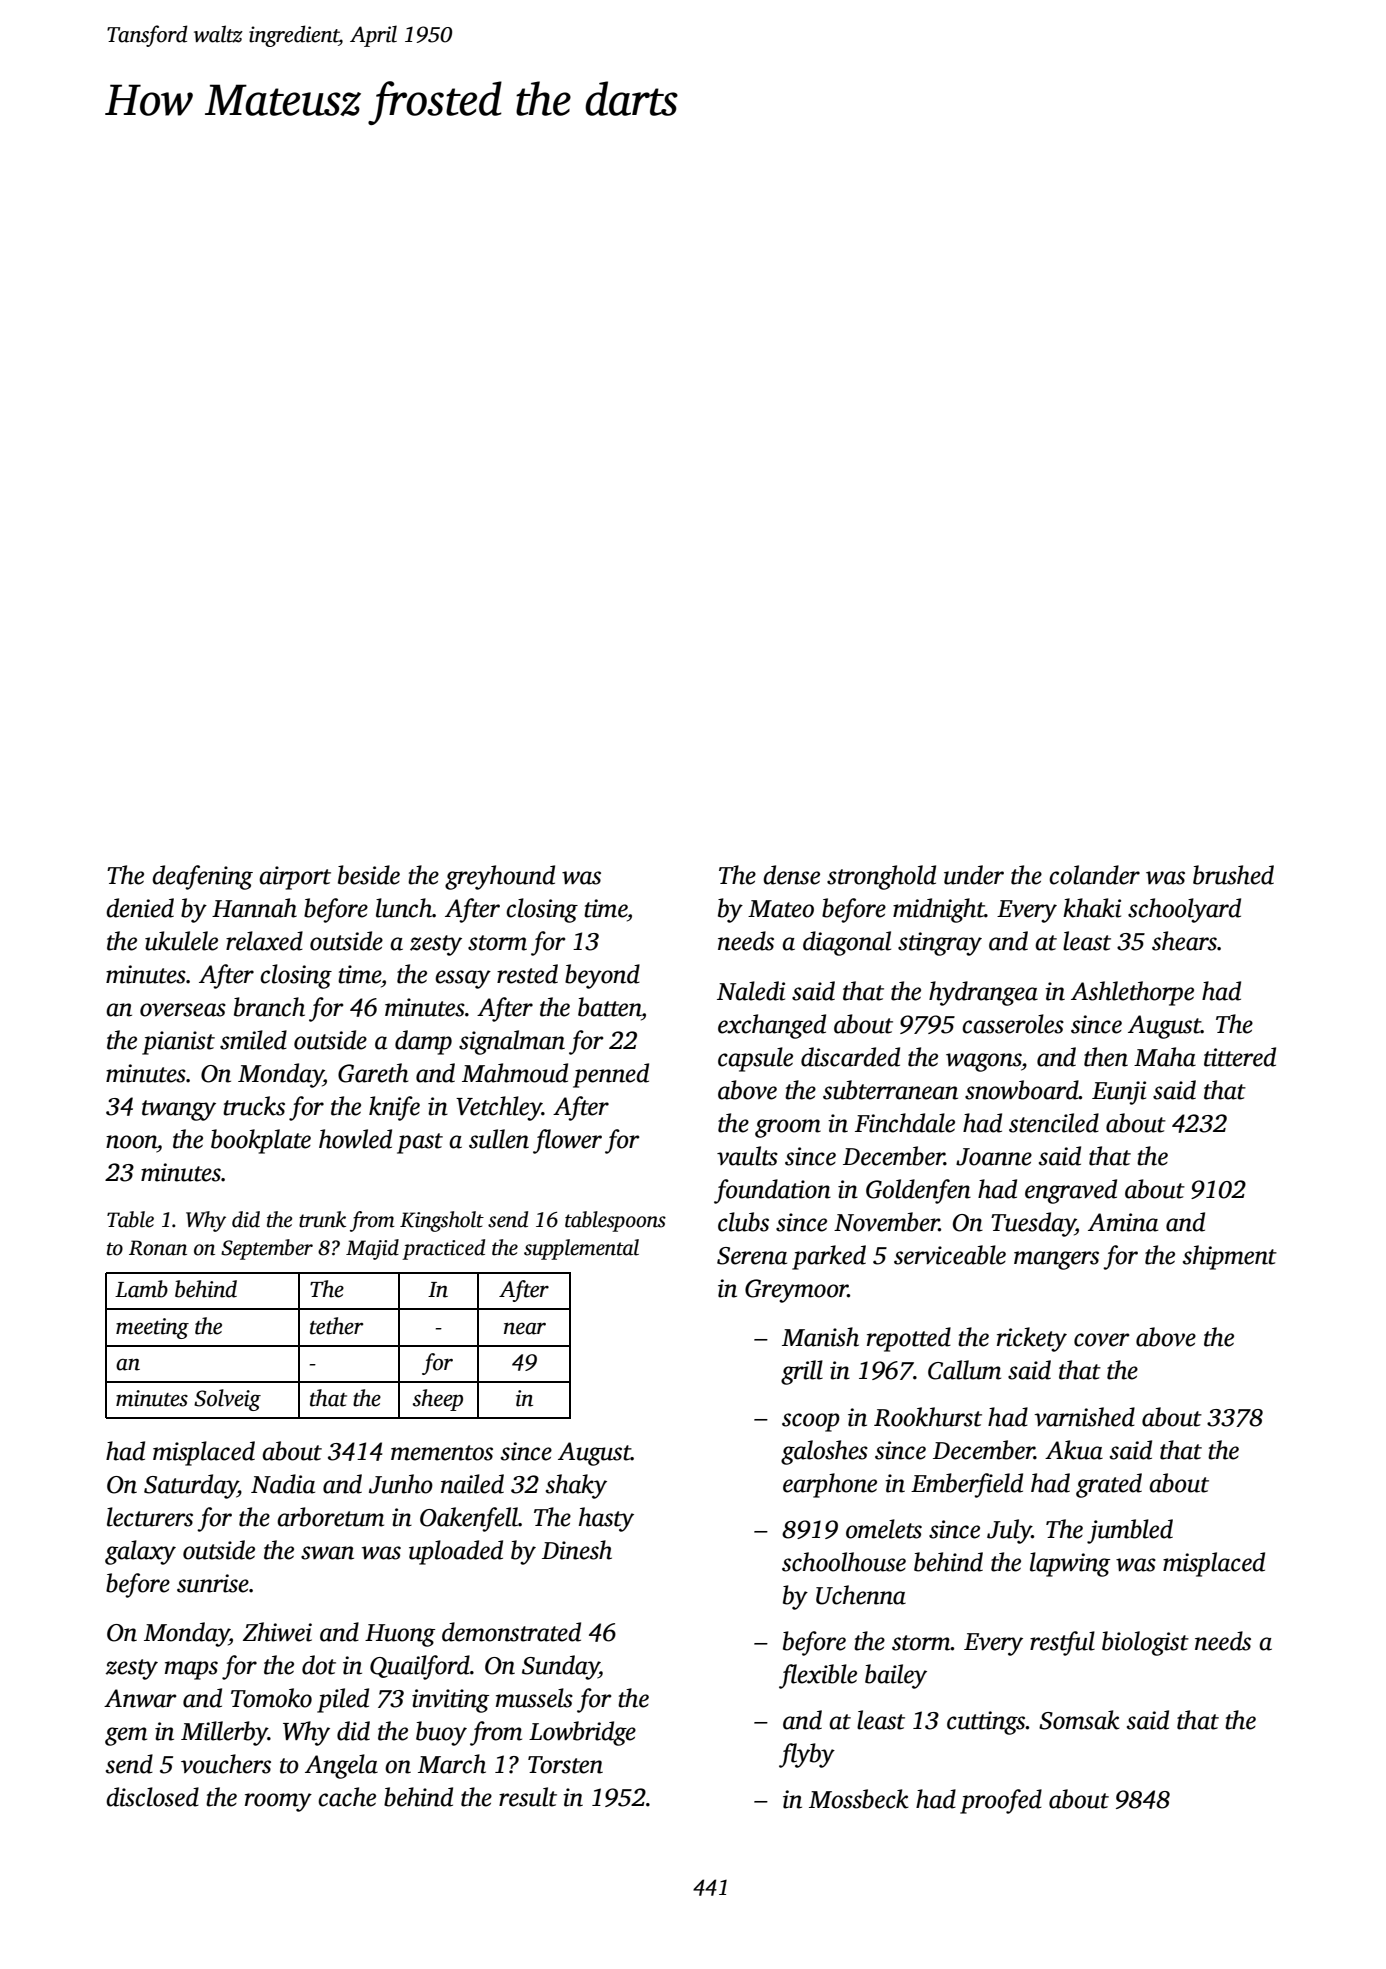 The height and width of the image is (1969, 1386). What do you see at coordinates (859, 1799) in the image?
I see `Mossbeck` at bounding box center [859, 1799].
